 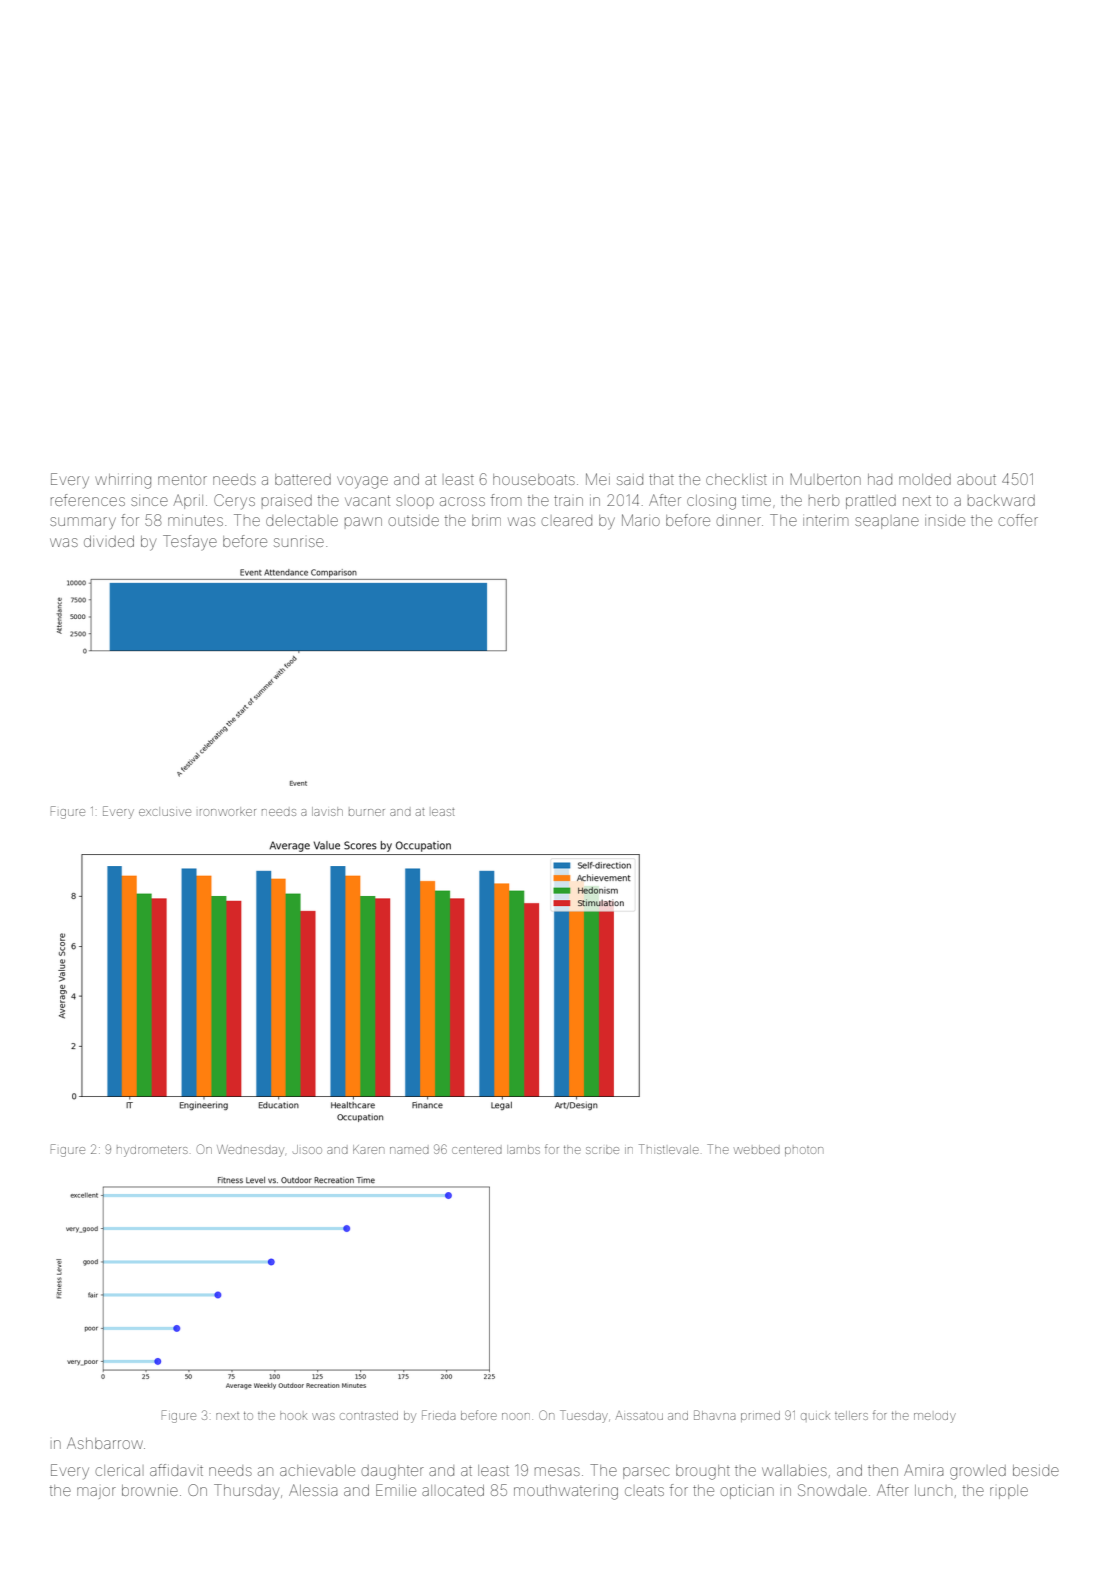 I want to click on photon, so click(x=804, y=1151).
